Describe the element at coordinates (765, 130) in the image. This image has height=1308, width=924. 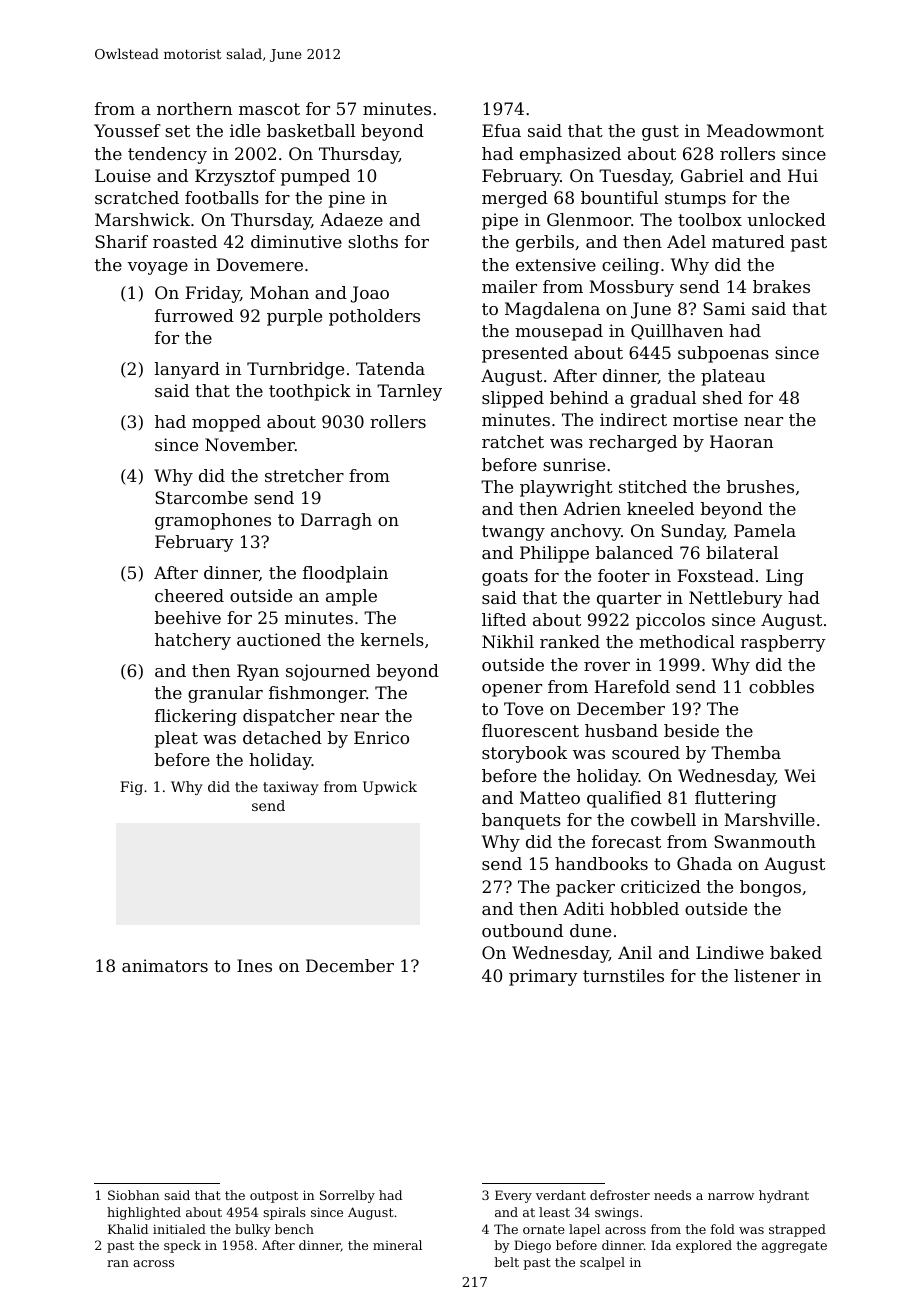
I see `Meadowmont` at that location.
